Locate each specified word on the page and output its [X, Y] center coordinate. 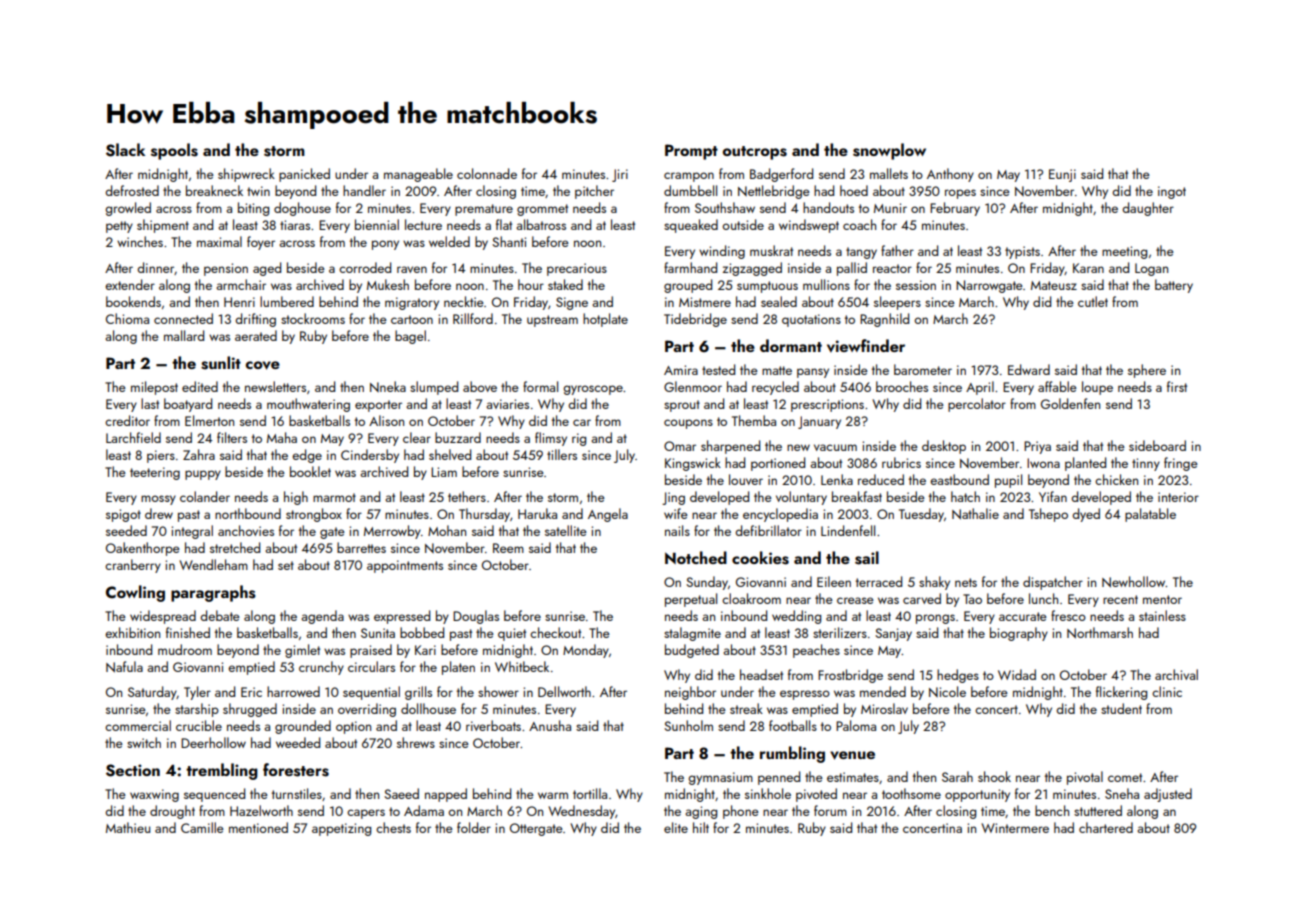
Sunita [378, 633]
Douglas [476, 617]
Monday [586, 651]
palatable [1150, 515]
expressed [402, 617]
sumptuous [767, 287]
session [916, 285]
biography [1019, 634]
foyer [261, 243]
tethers [467, 496]
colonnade [487, 173]
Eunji [1062, 175]
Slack [125, 150]
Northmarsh [1100, 633]
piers [161, 456]
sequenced [214, 795]
